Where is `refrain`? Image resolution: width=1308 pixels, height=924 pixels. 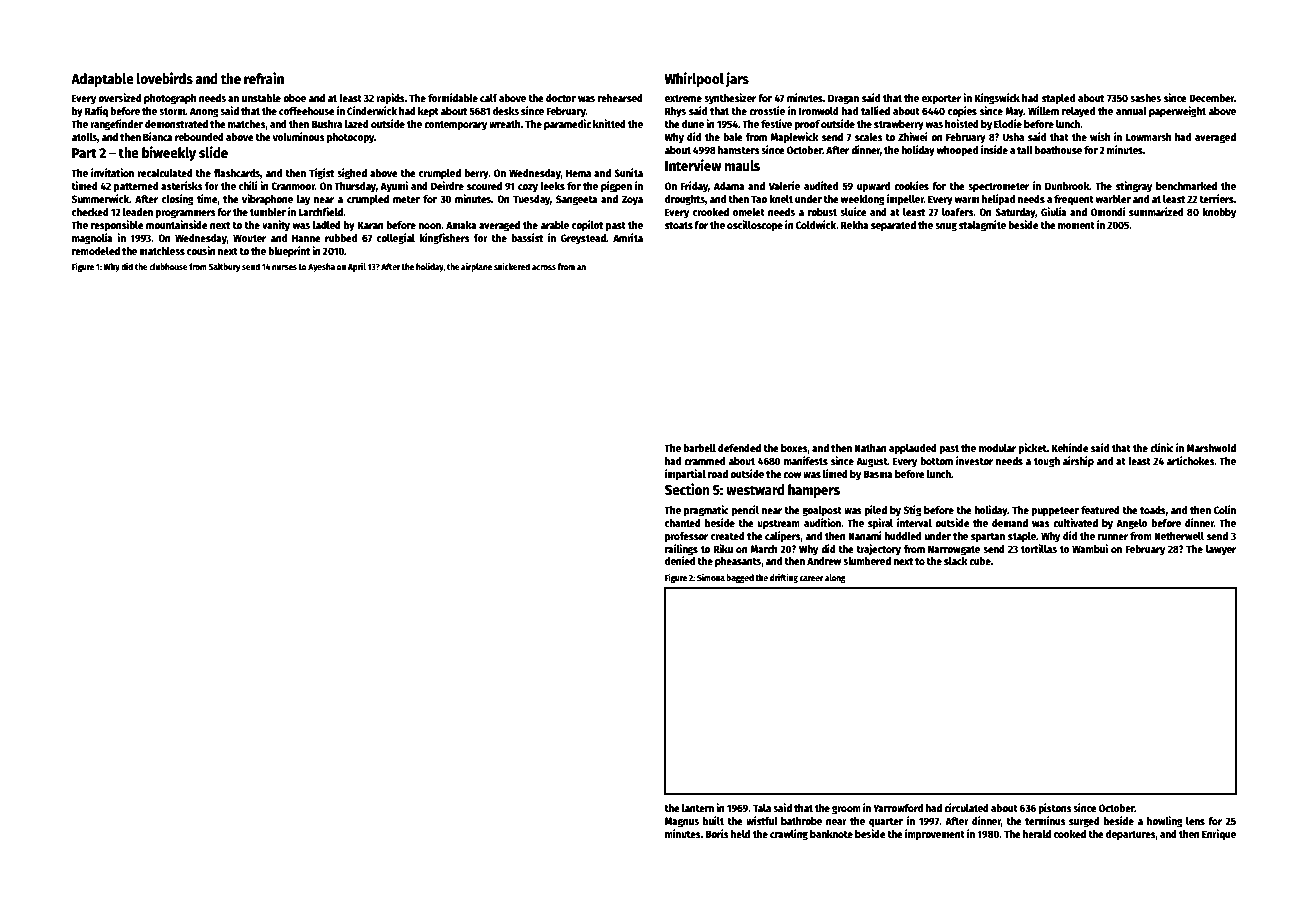 refrain is located at coordinates (264, 78).
